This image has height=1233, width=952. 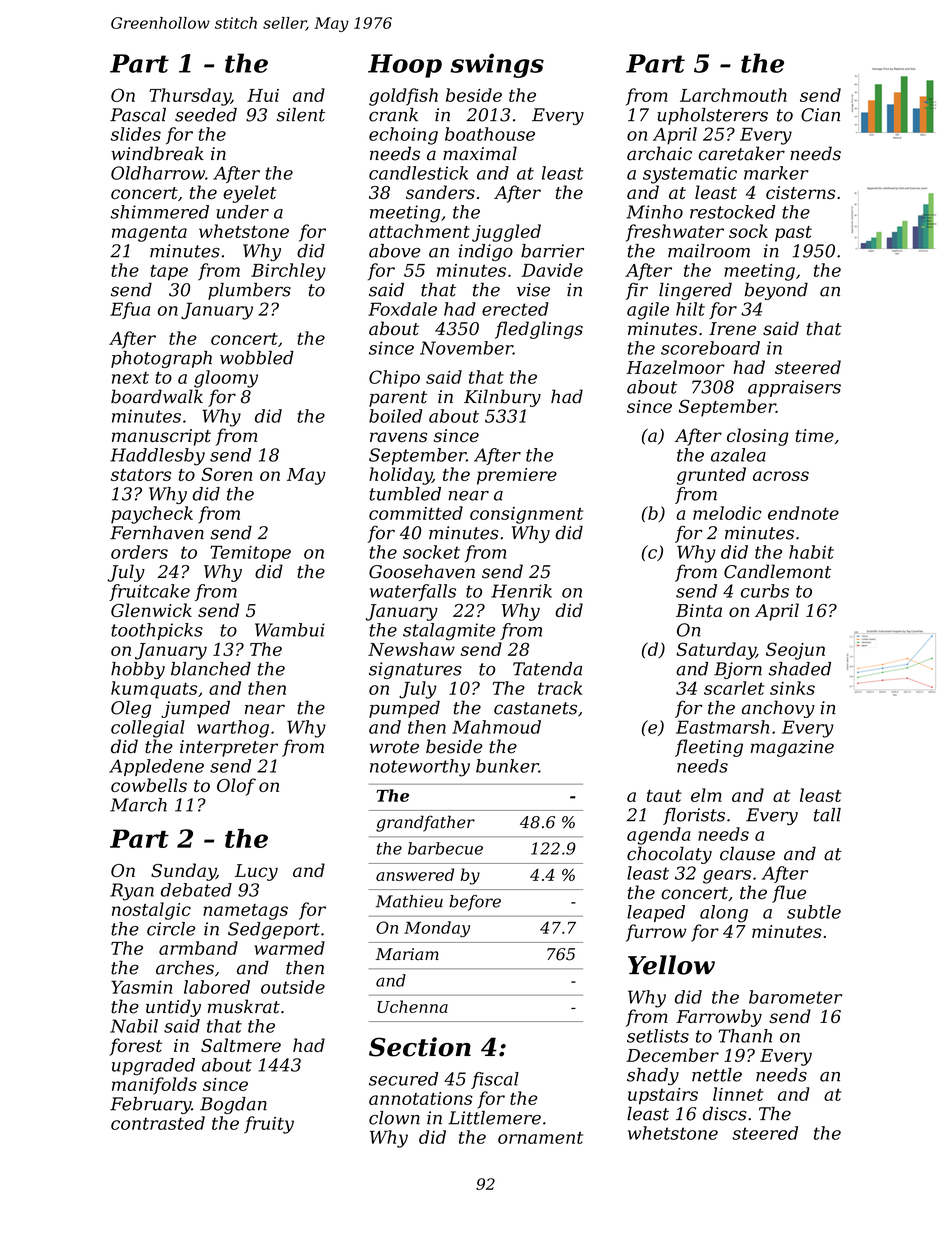 What do you see at coordinates (497, 65) in the image?
I see `swings` at bounding box center [497, 65].
